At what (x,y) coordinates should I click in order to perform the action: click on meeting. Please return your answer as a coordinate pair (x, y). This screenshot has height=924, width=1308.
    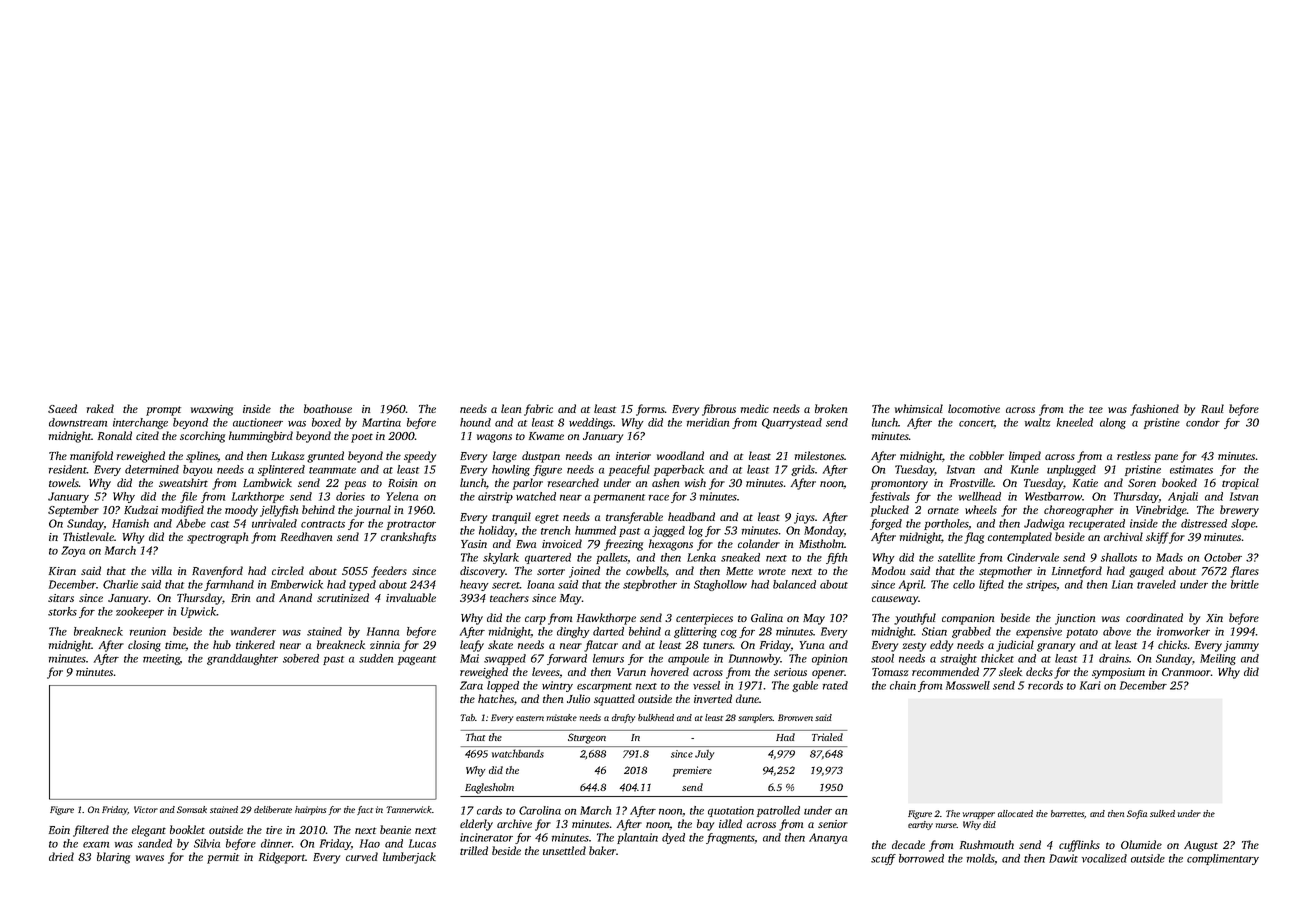
    Looking at the image, I should click on (161, 659).
